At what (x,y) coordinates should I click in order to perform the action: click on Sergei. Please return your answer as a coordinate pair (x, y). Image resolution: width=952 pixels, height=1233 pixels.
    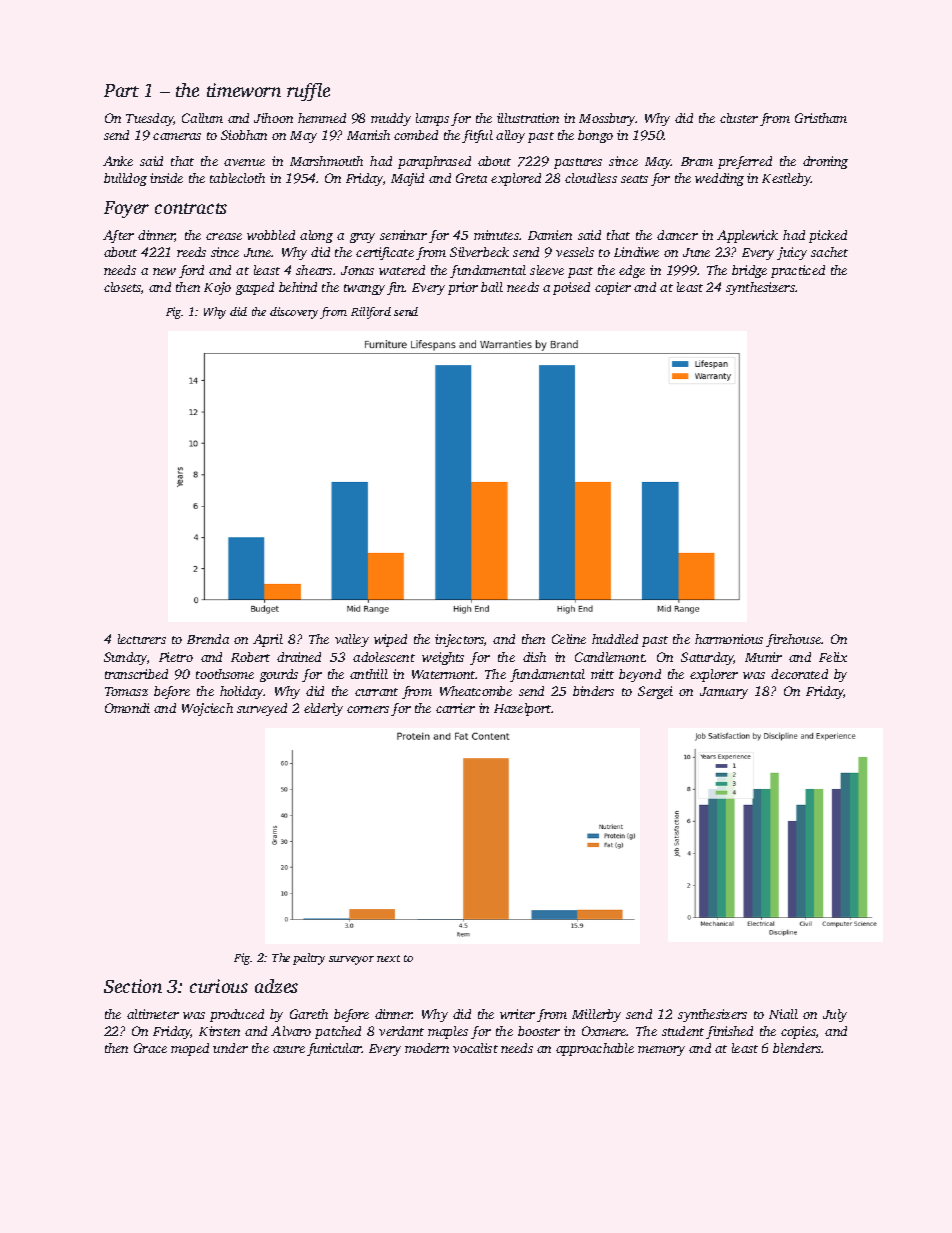
    Looking at the image, I should click on (655, 692).
